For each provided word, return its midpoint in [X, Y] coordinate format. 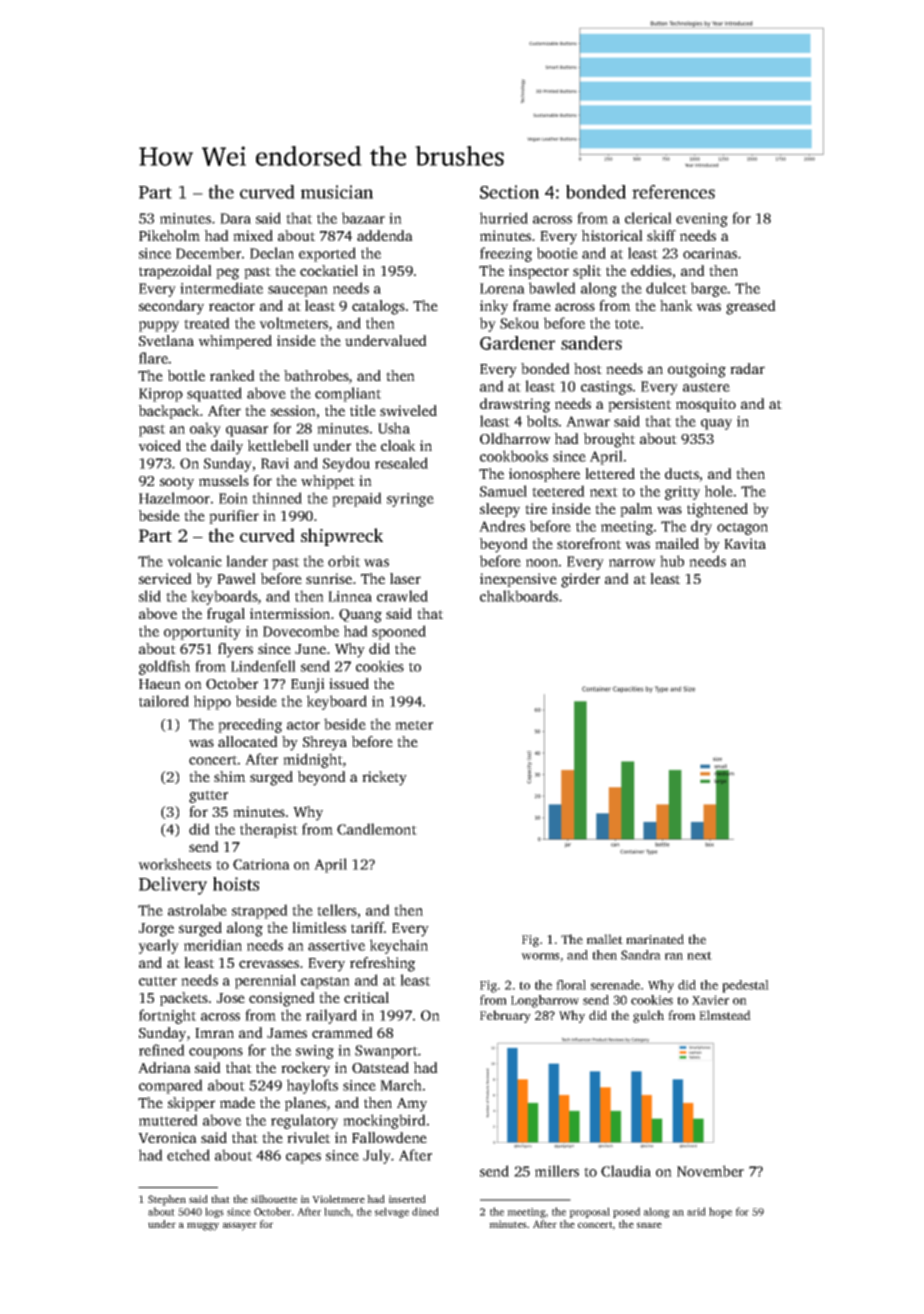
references [673, 192]
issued [349, 683]
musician [337, 192]
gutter [208, 796]
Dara [235, 218]
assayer [240, 1226]
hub [672, 561]
